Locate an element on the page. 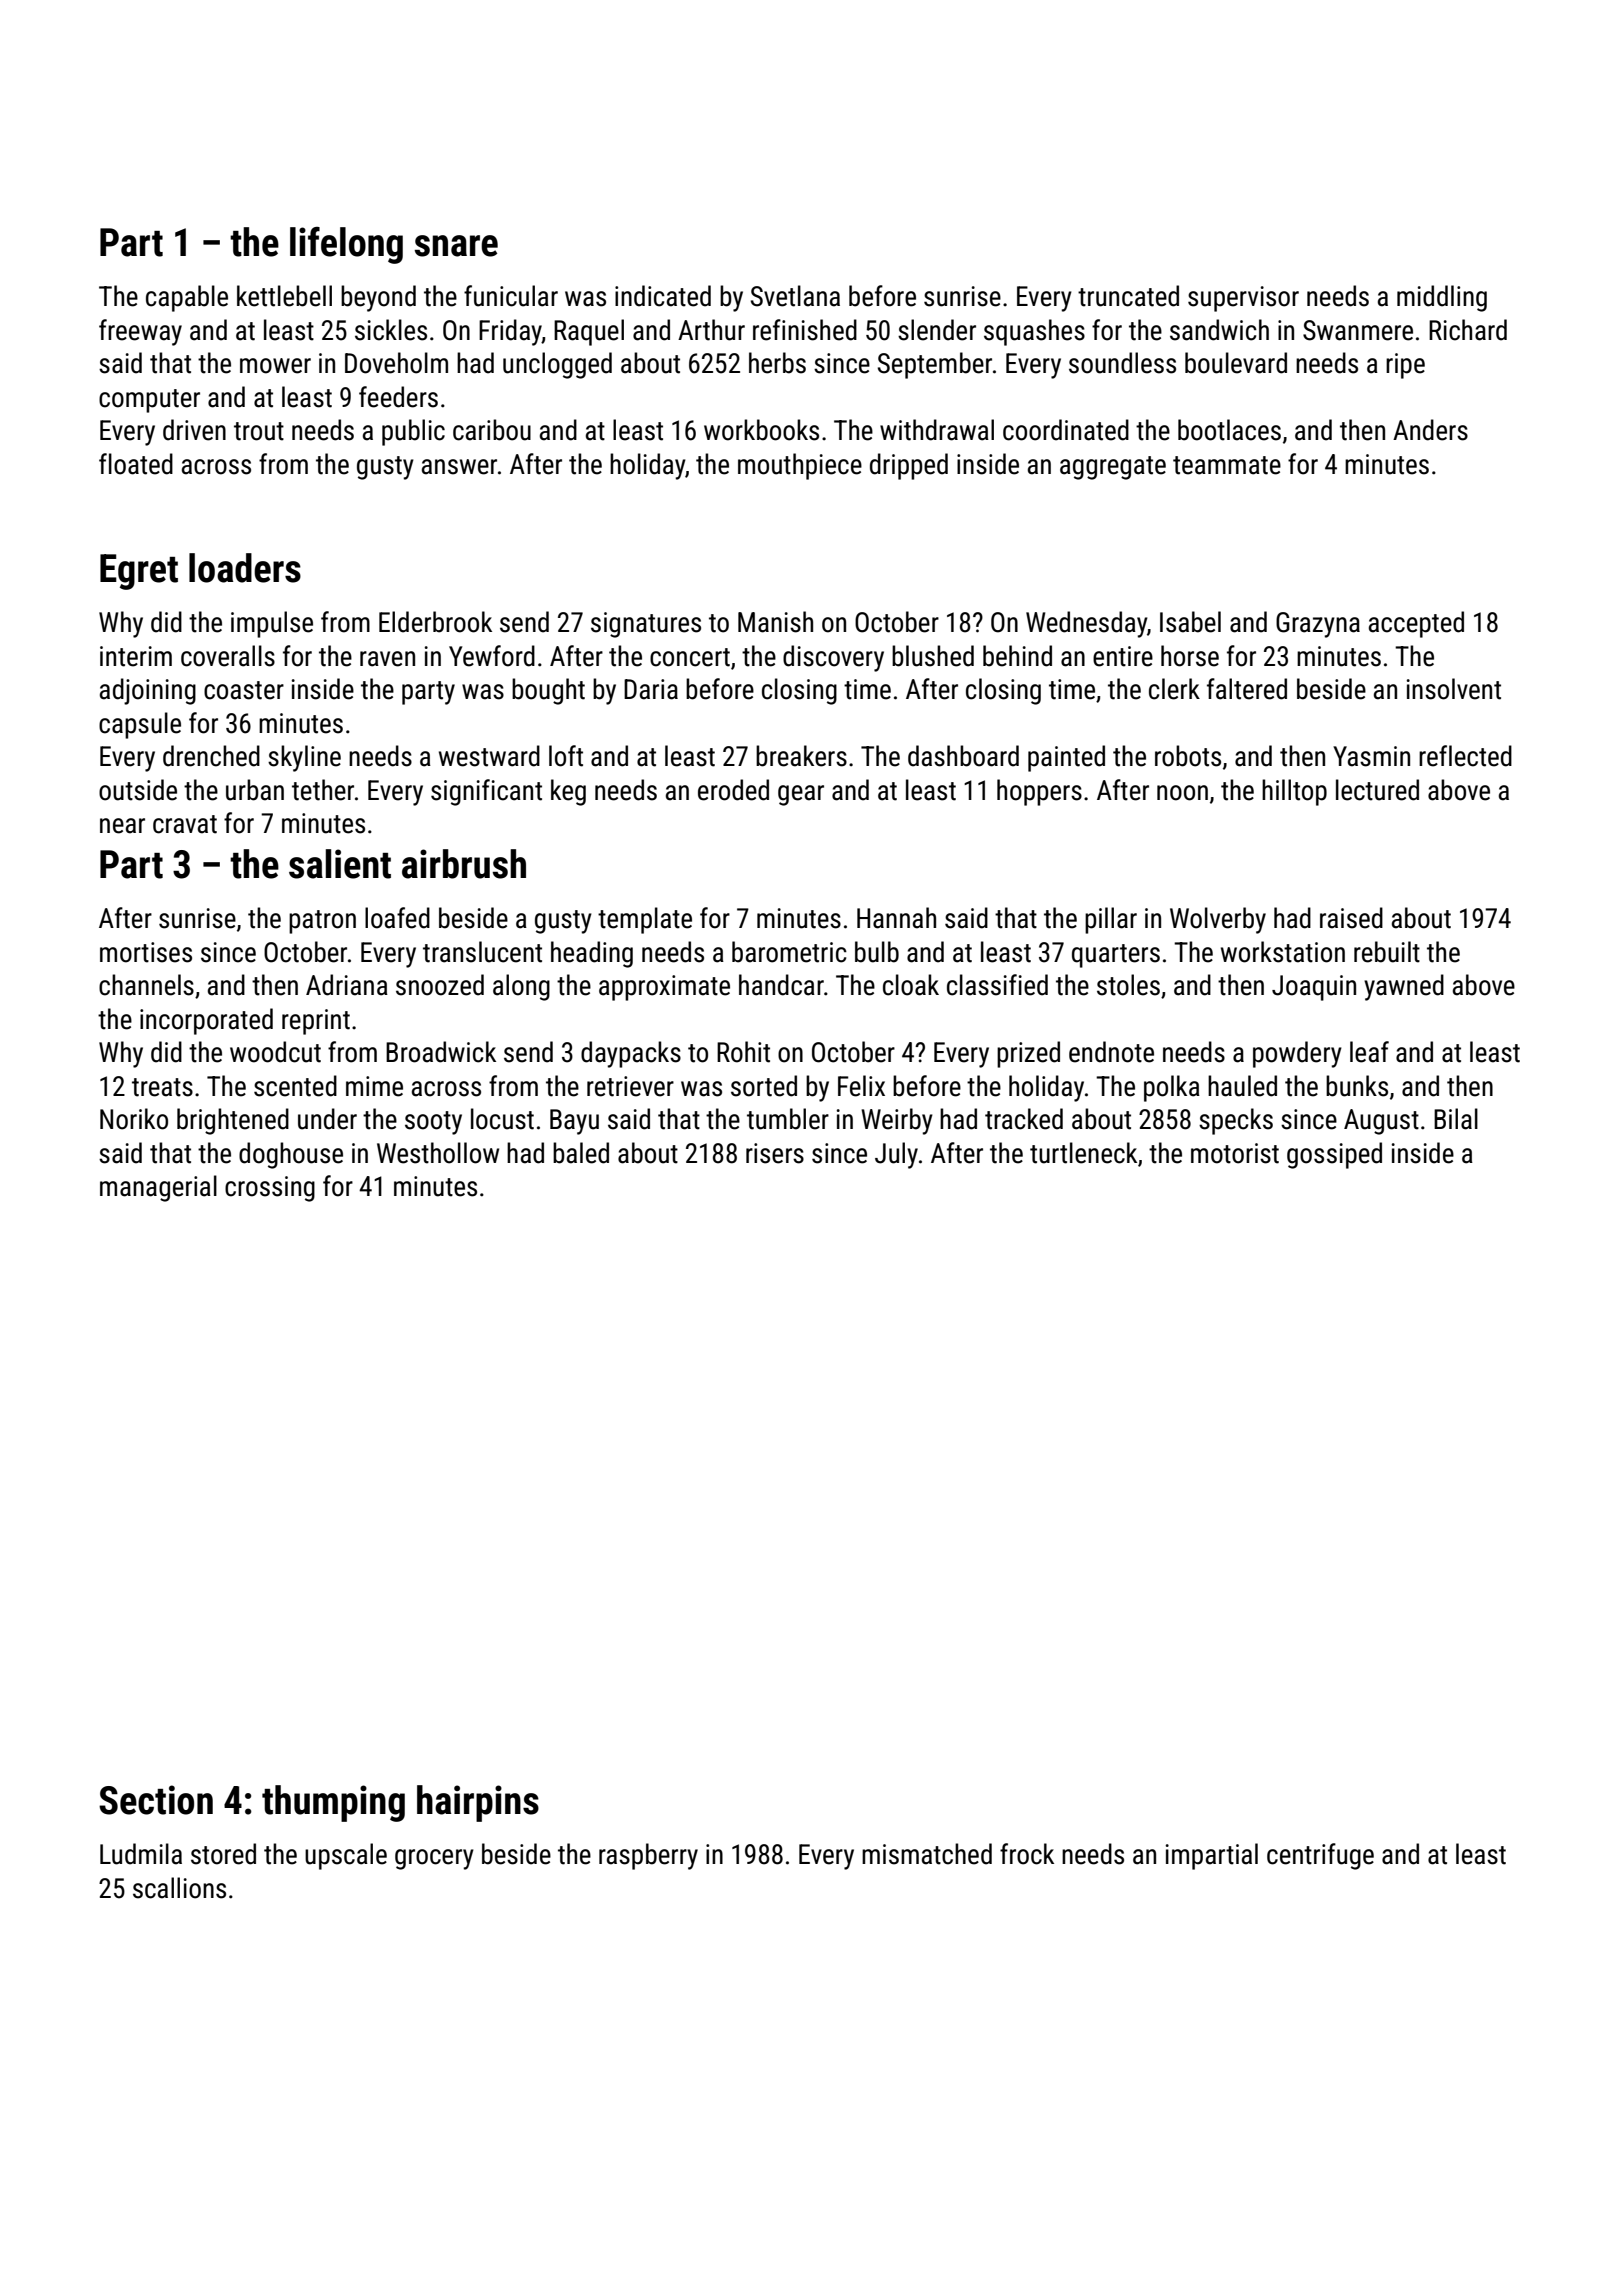 The image size is (1620, 2292). motorist is located at coordinates (1235, 1153).
